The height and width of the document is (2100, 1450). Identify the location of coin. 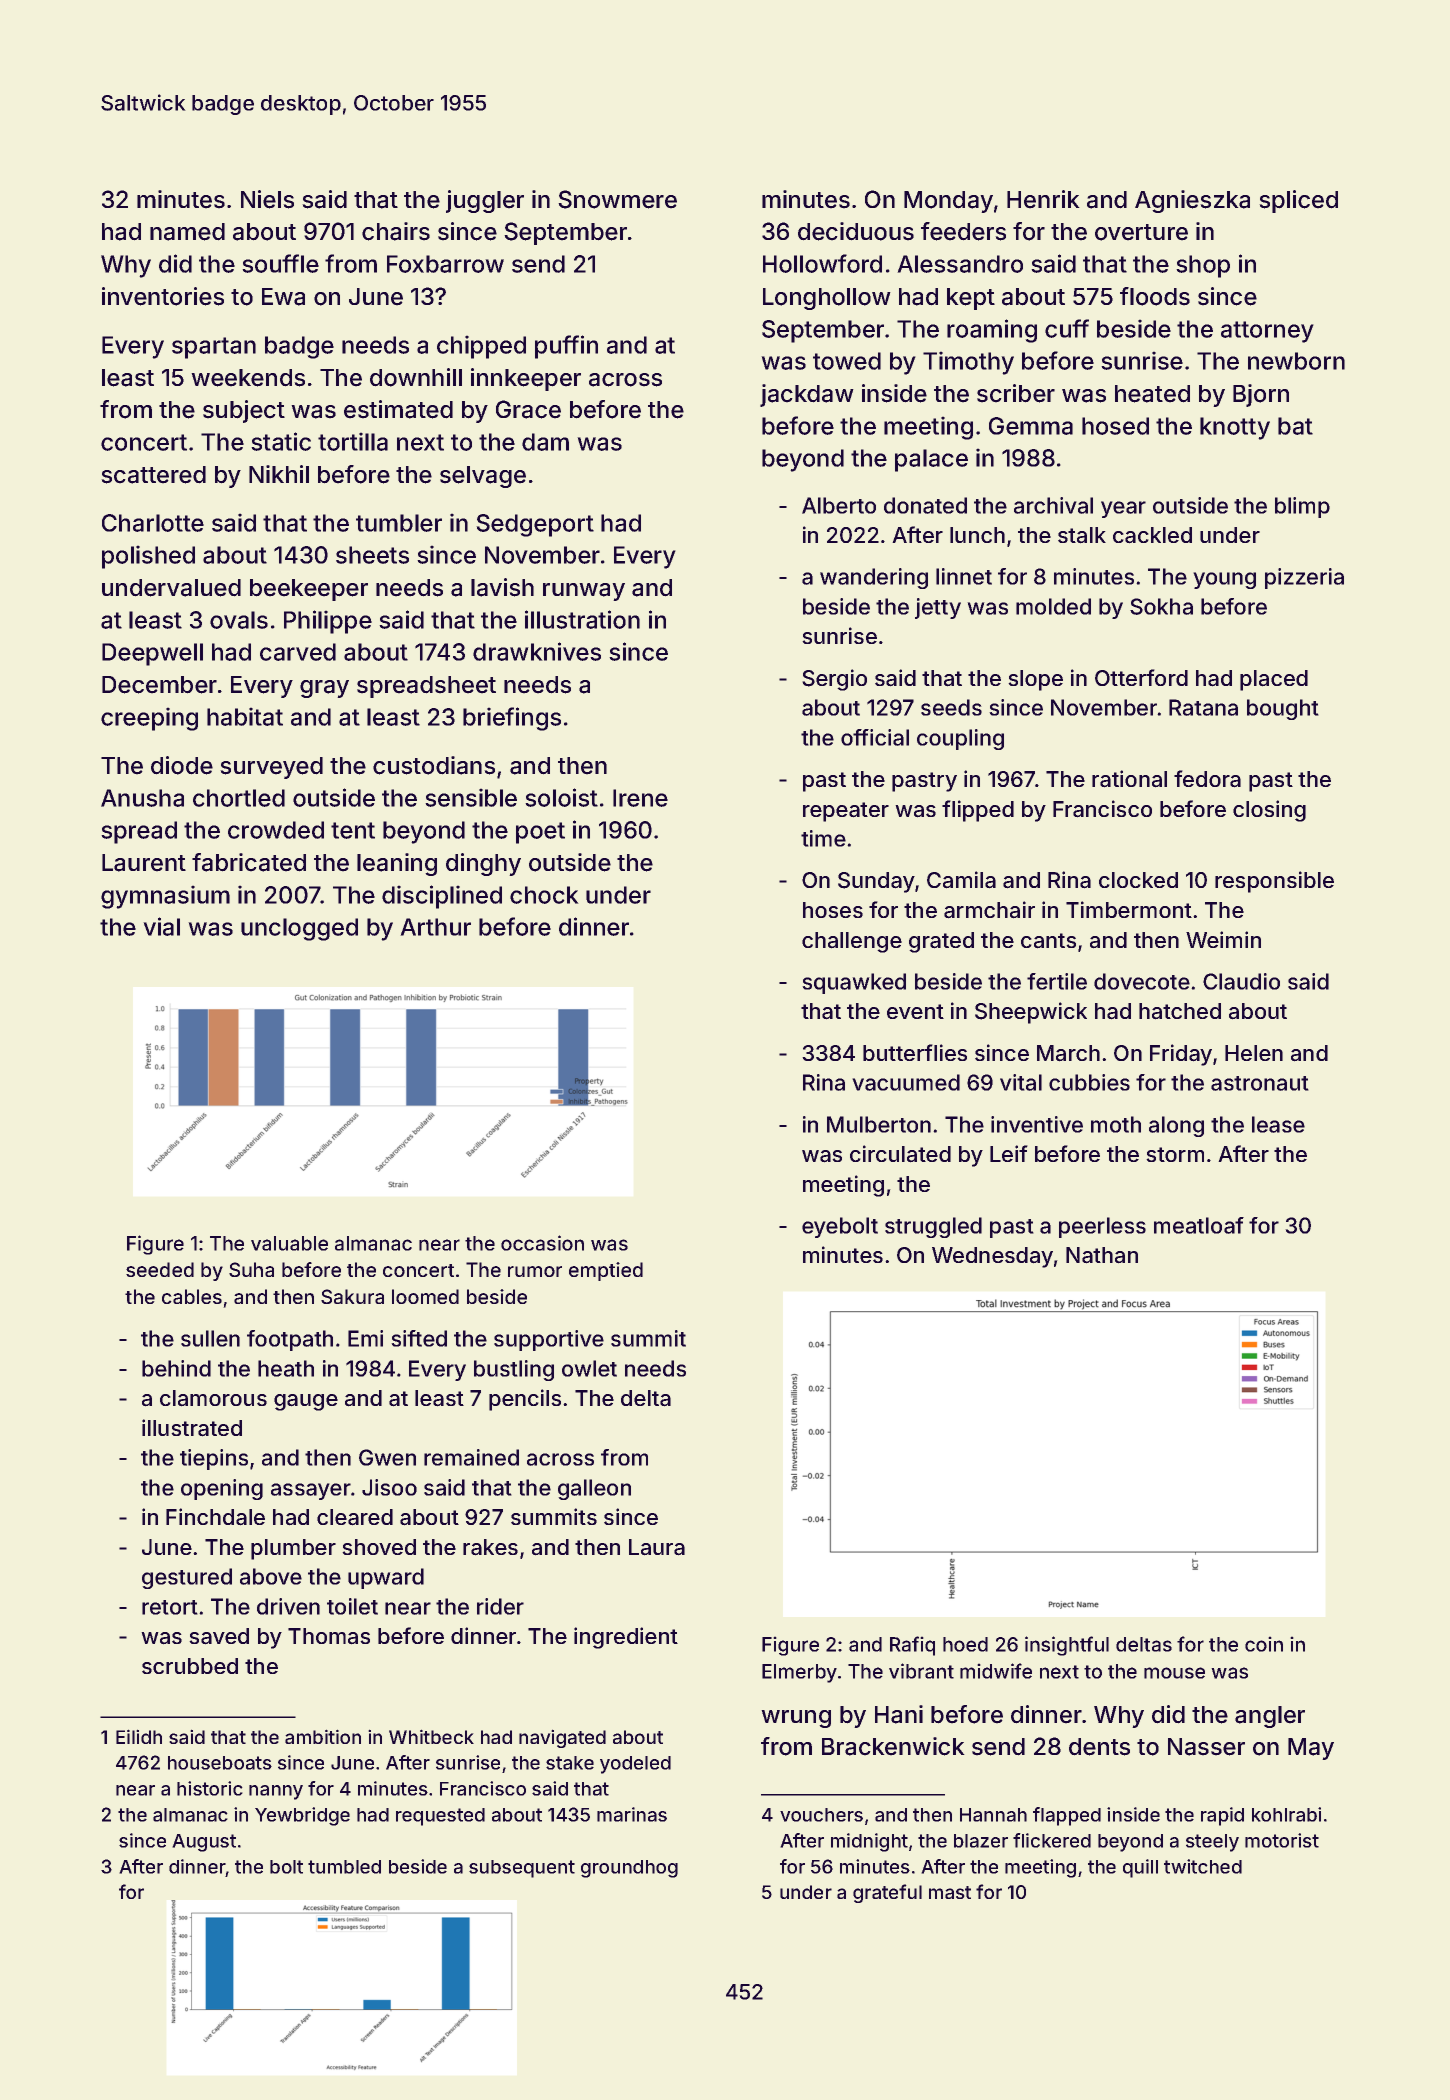
(1264, 1644).
